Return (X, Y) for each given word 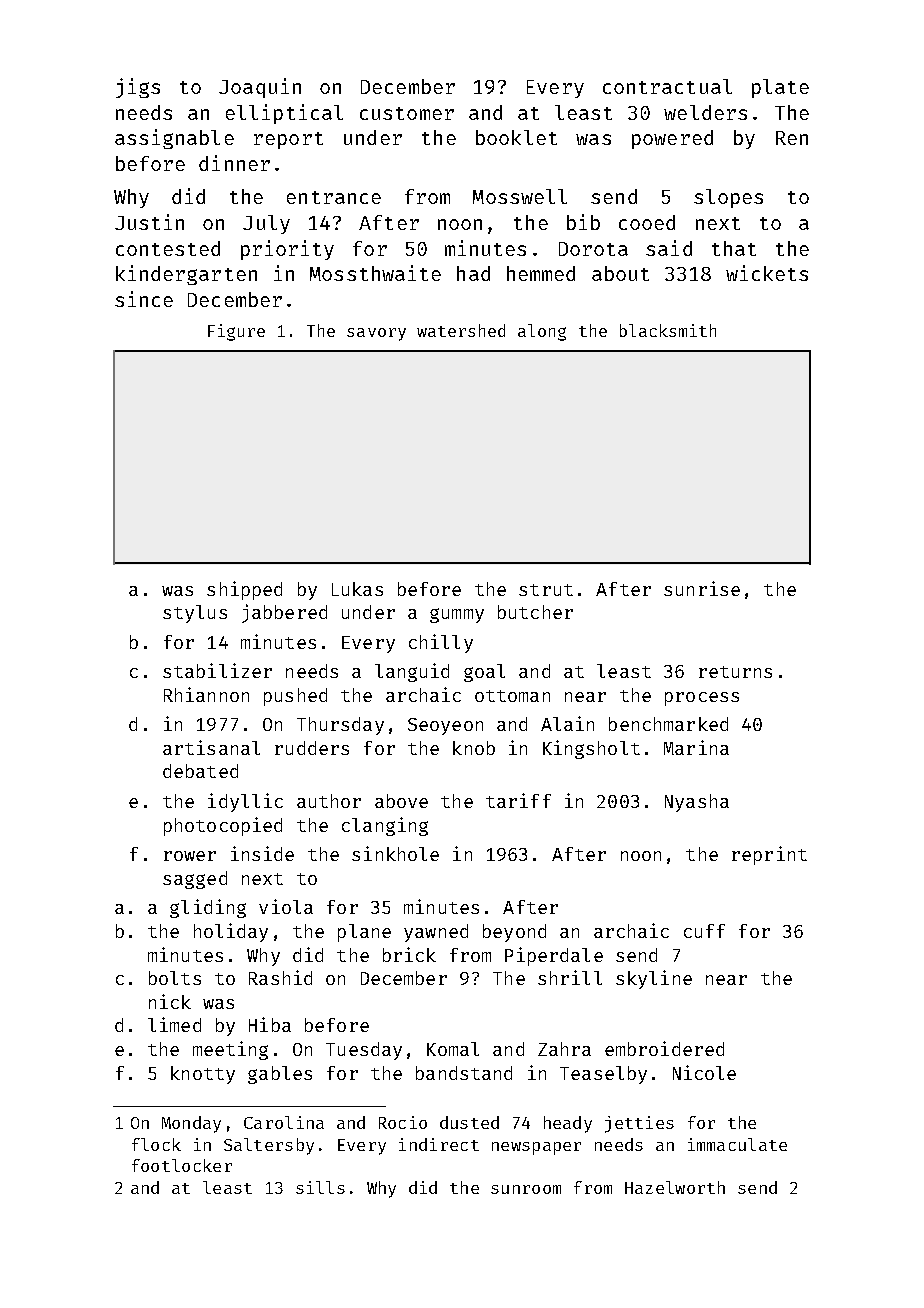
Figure (236, 332)
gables (280, 1075)
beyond (514, 933)
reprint (769, 855)
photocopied (223, 826)
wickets (767, 273)
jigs (138, 88)
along (542, 332)
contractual (667, 86)
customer (407, 113)
